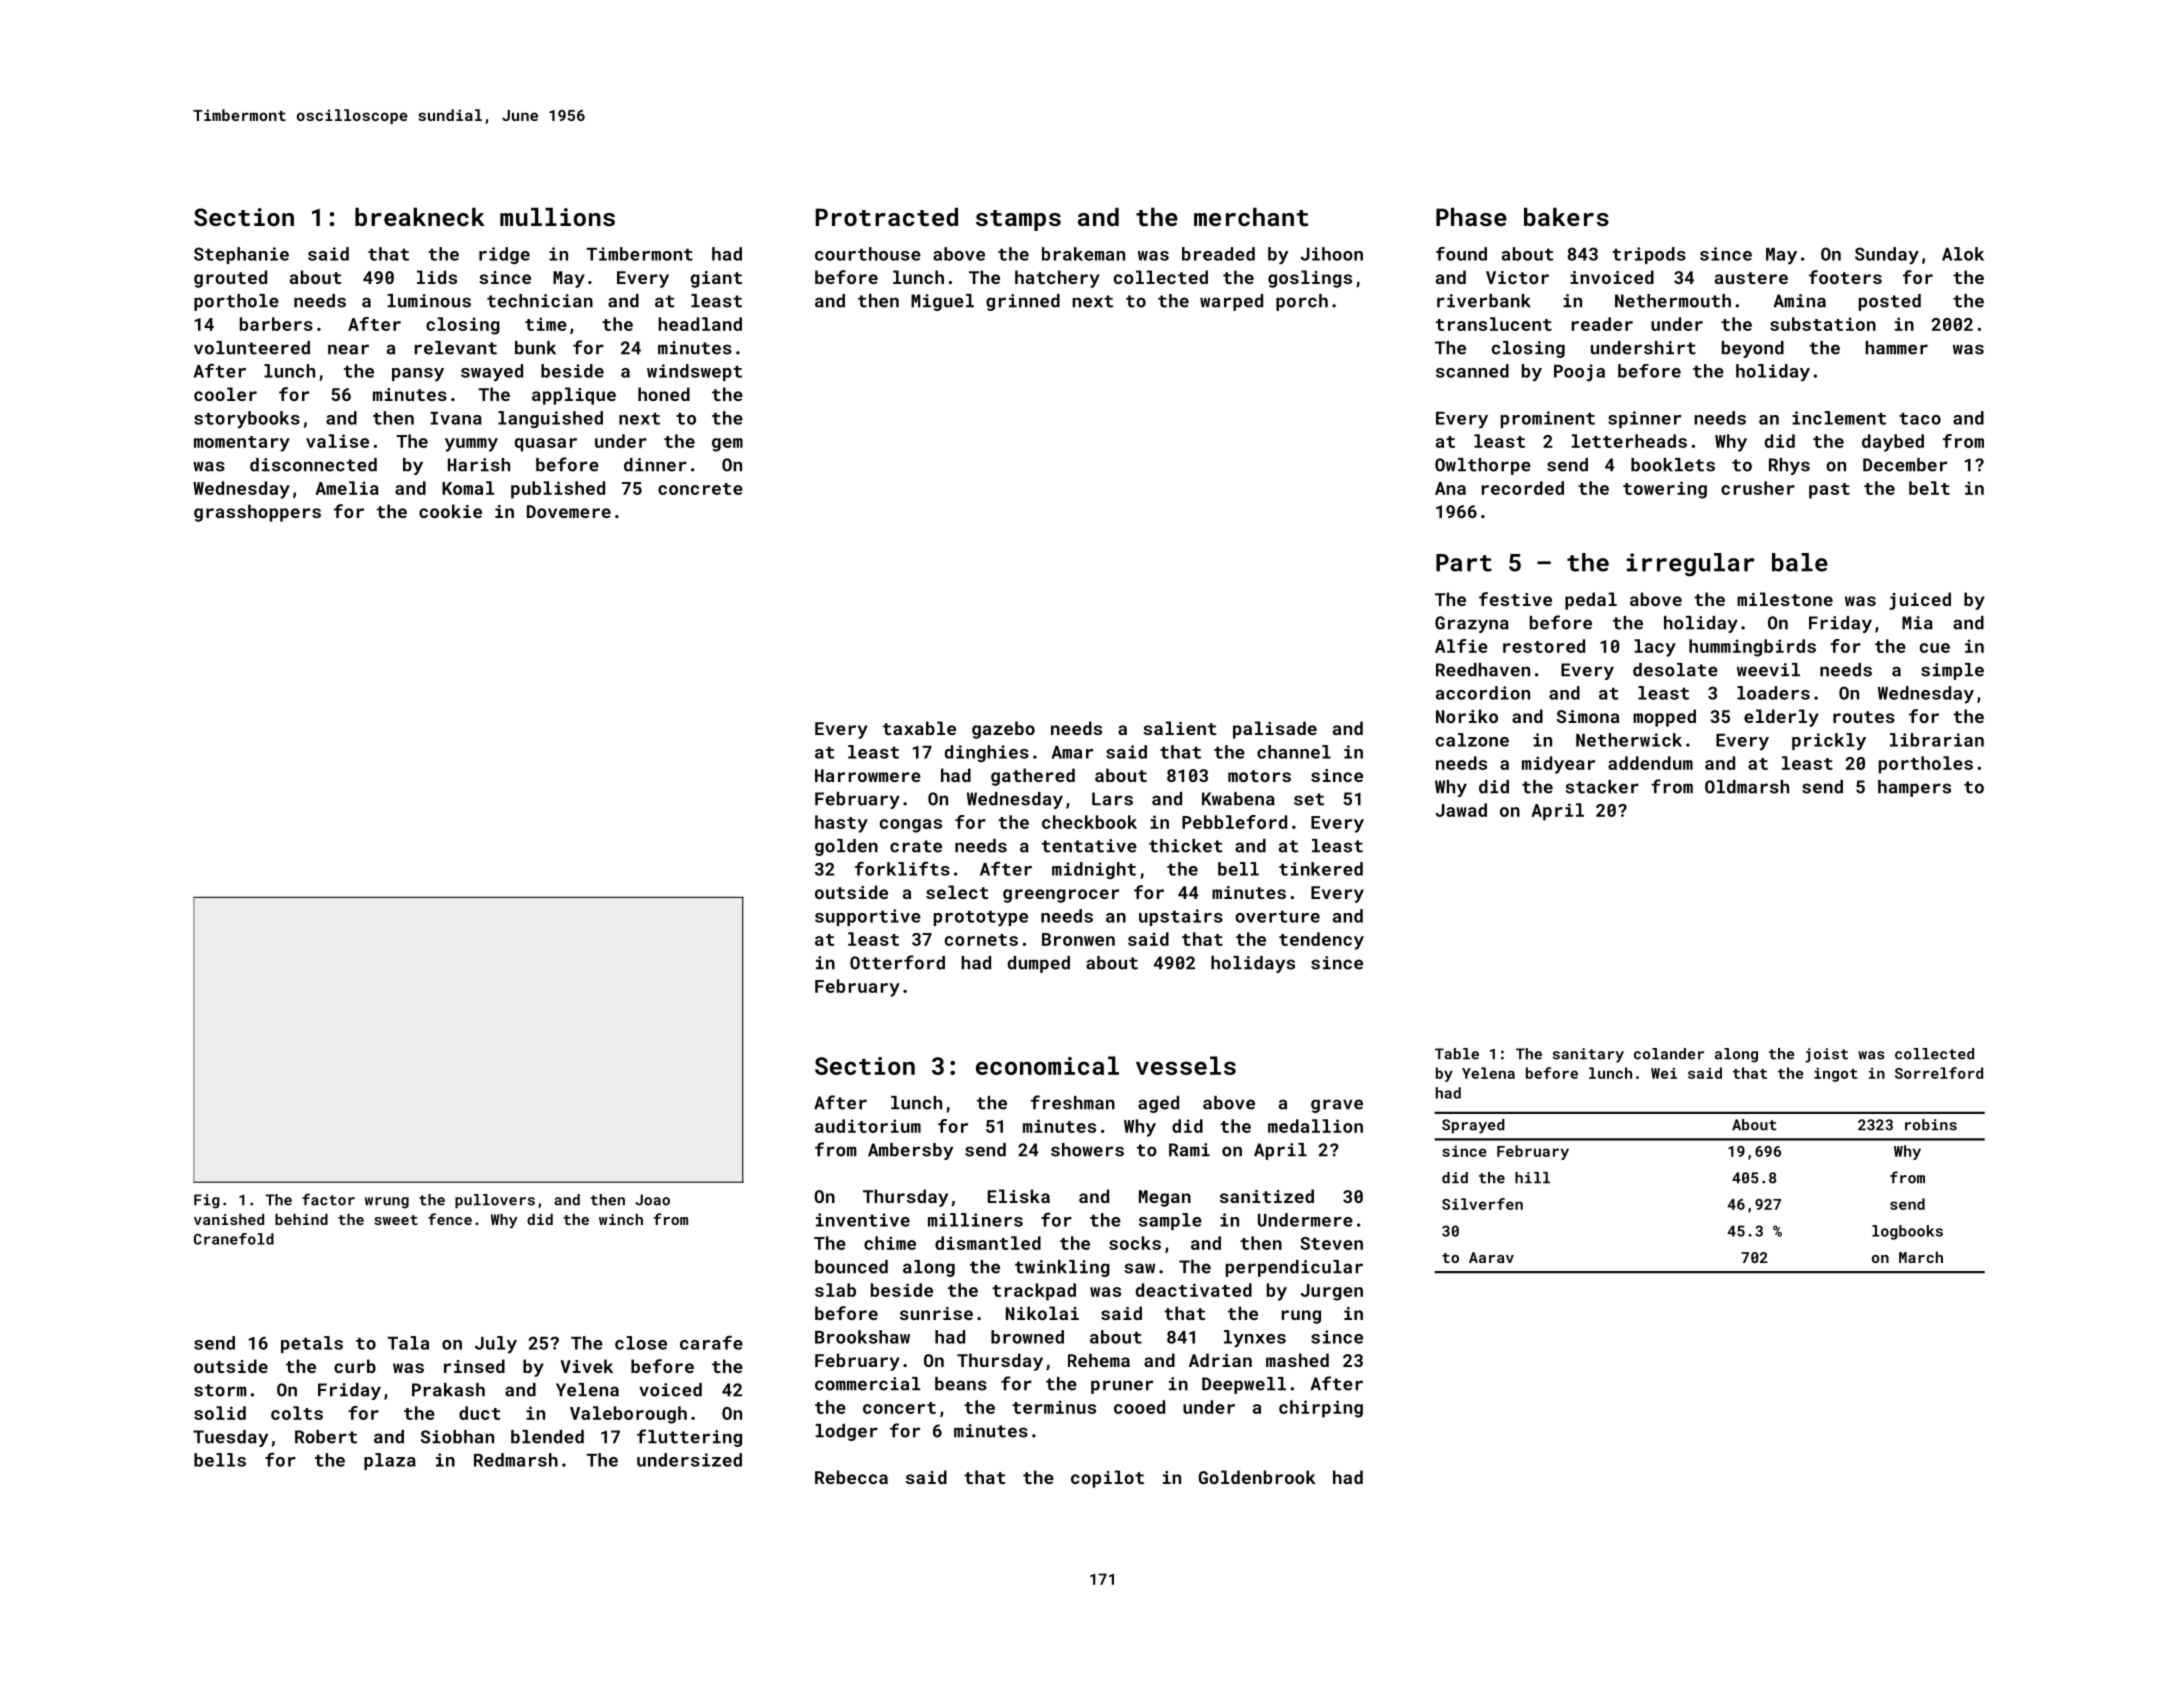 The height and width of the document is (1683, 2178). I want to click on Silverfen, so click(1482, 1204).
